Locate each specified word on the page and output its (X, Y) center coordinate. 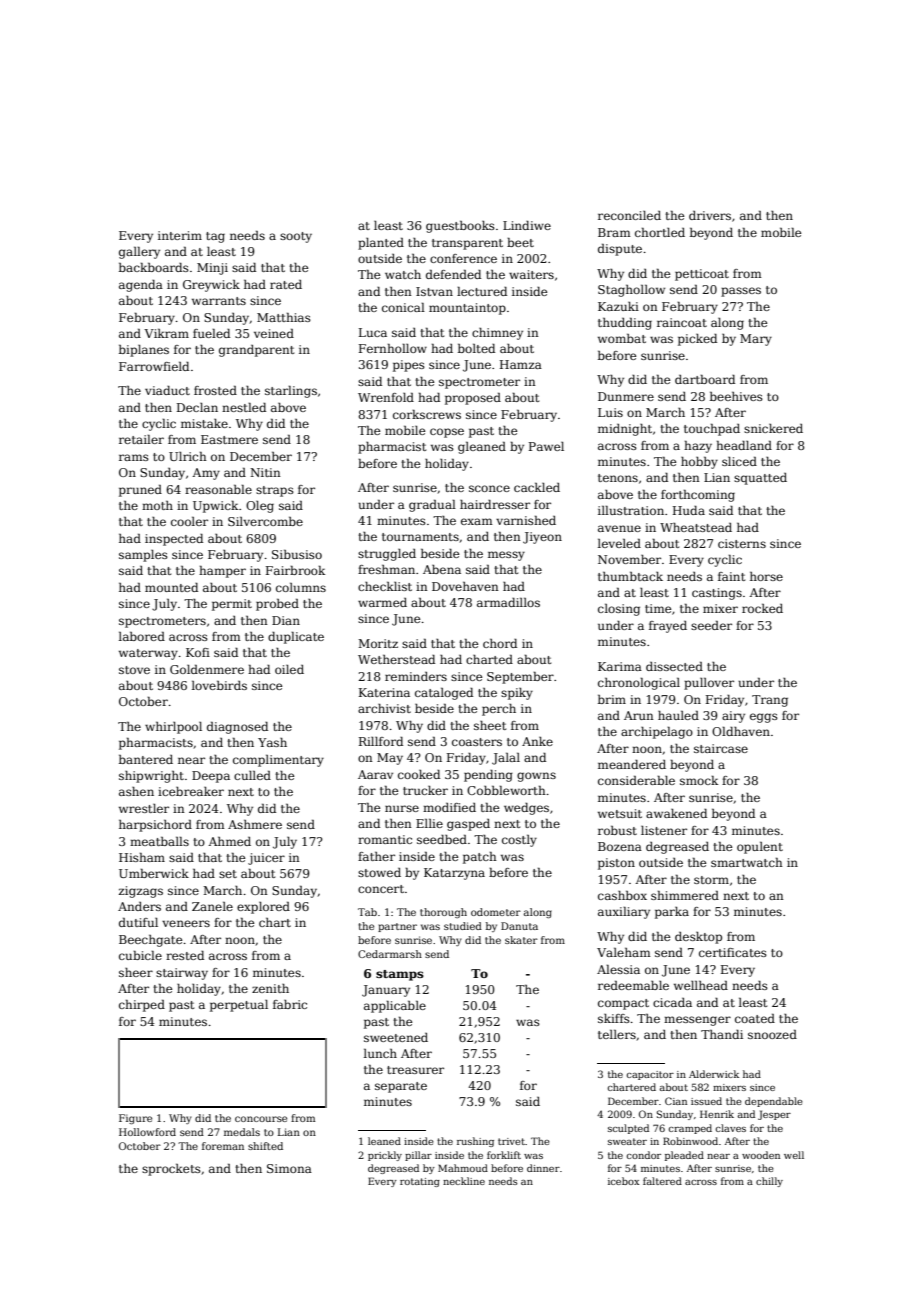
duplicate (296, 638)
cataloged (444, 694)
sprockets (171, 1170)
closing (619, 610)
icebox (623, 1181)
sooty (296, 237)
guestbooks (460, 227)
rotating (420, 1182)
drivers (710, 215)
